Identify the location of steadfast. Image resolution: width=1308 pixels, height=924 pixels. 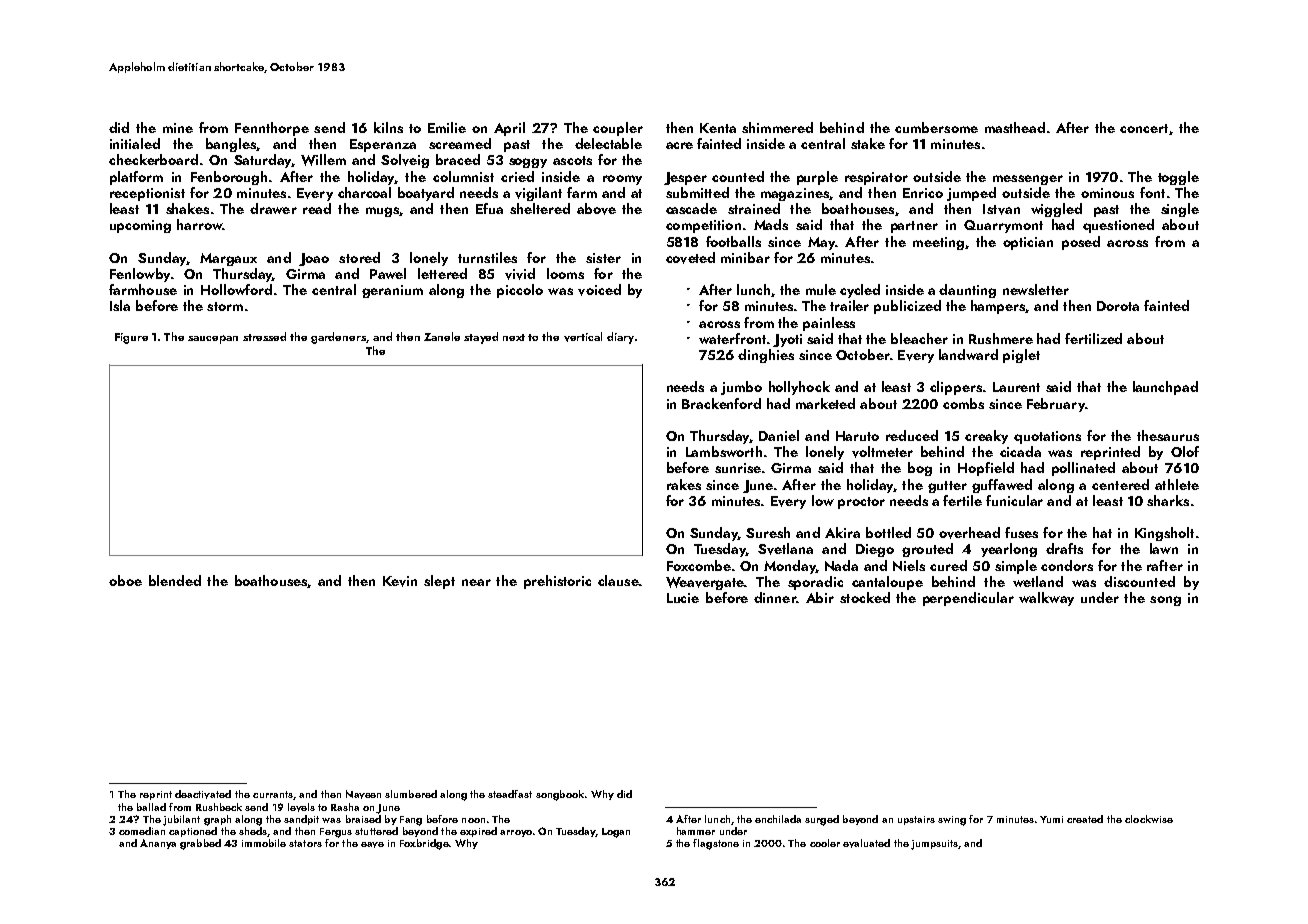
(510, 794).
